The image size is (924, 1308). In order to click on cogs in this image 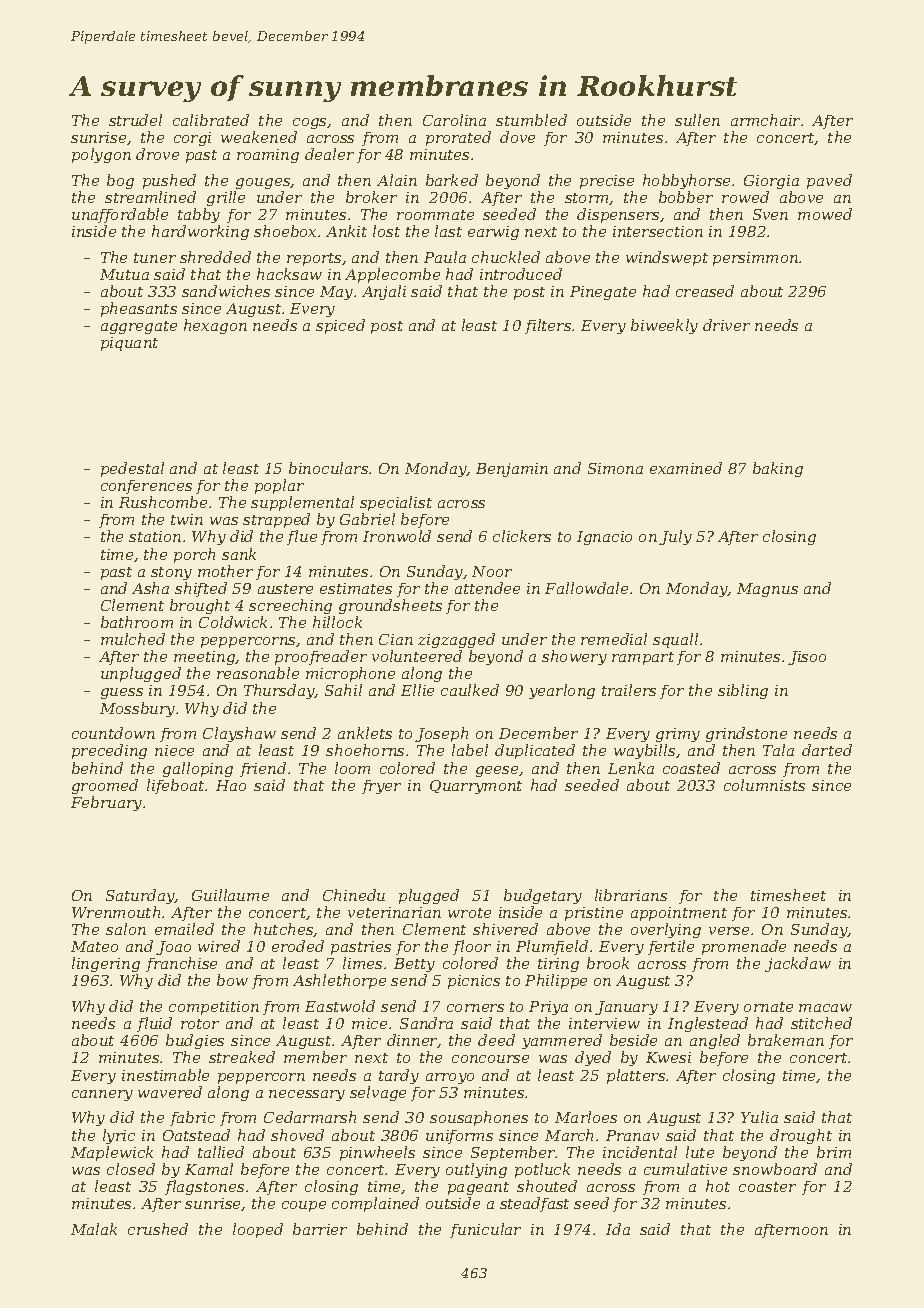, I will do `click(310, 123)`.
